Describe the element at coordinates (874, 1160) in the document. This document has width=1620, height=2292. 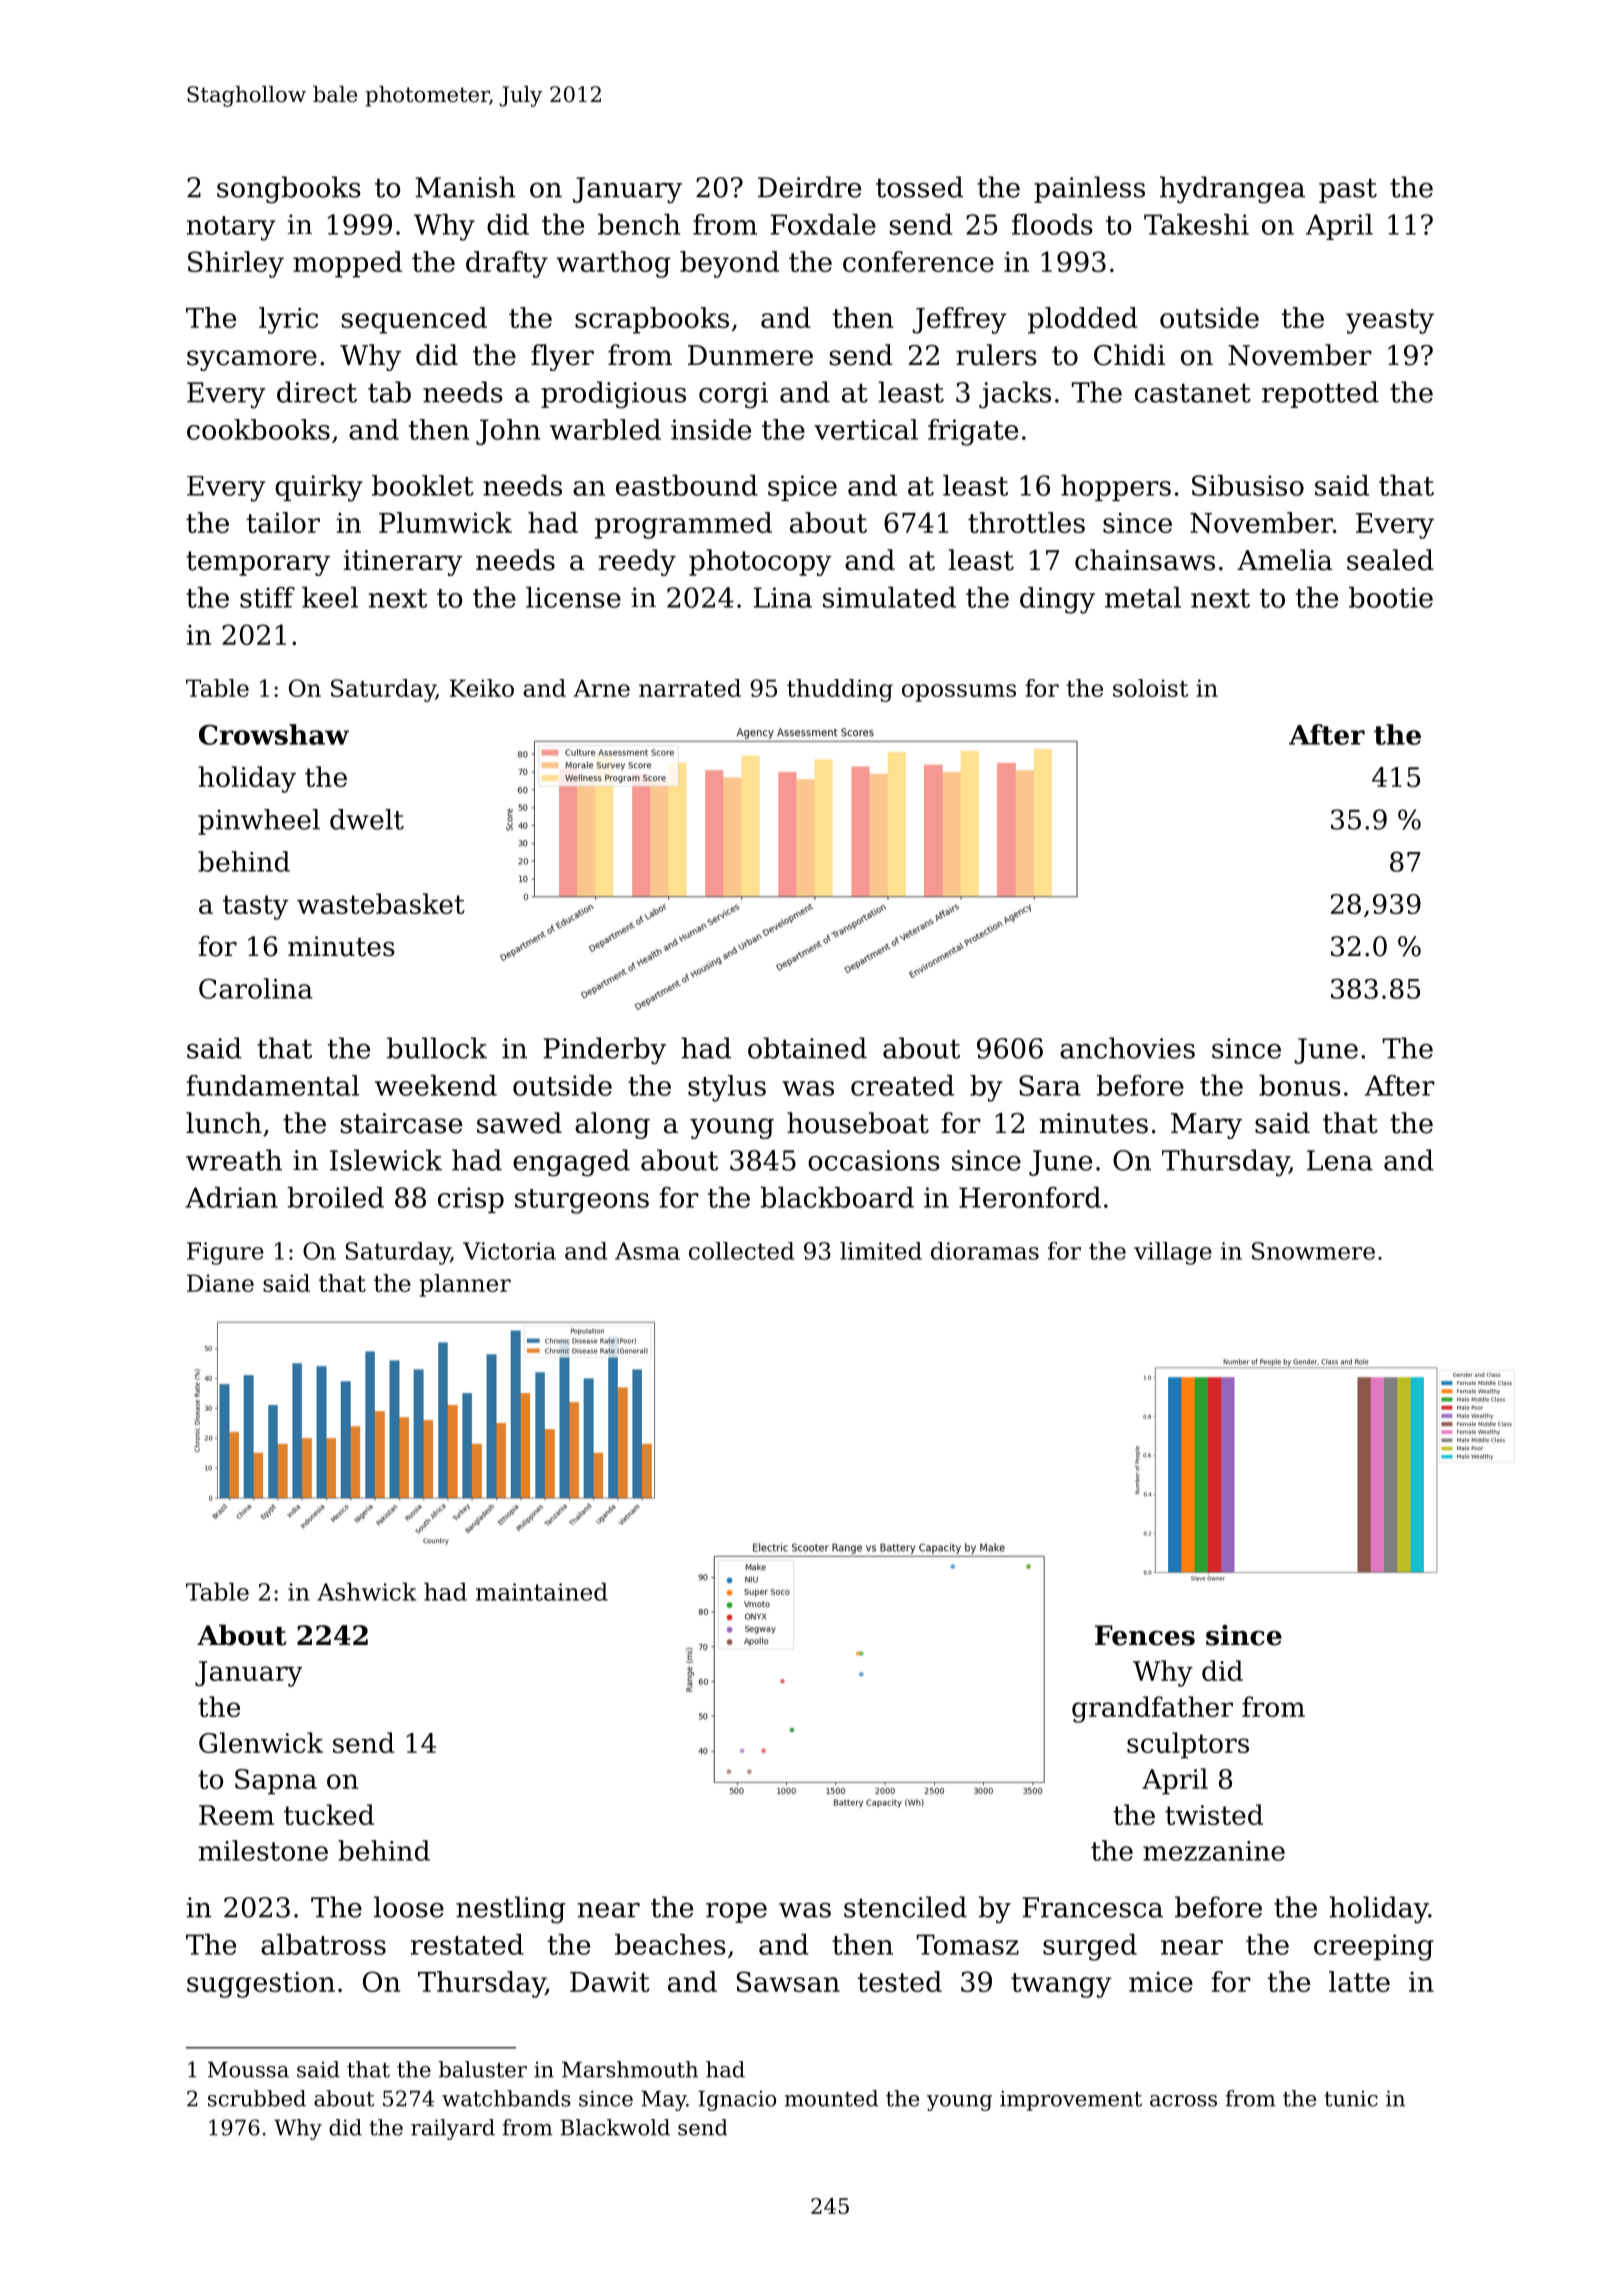
I see `occasions` at that location.
